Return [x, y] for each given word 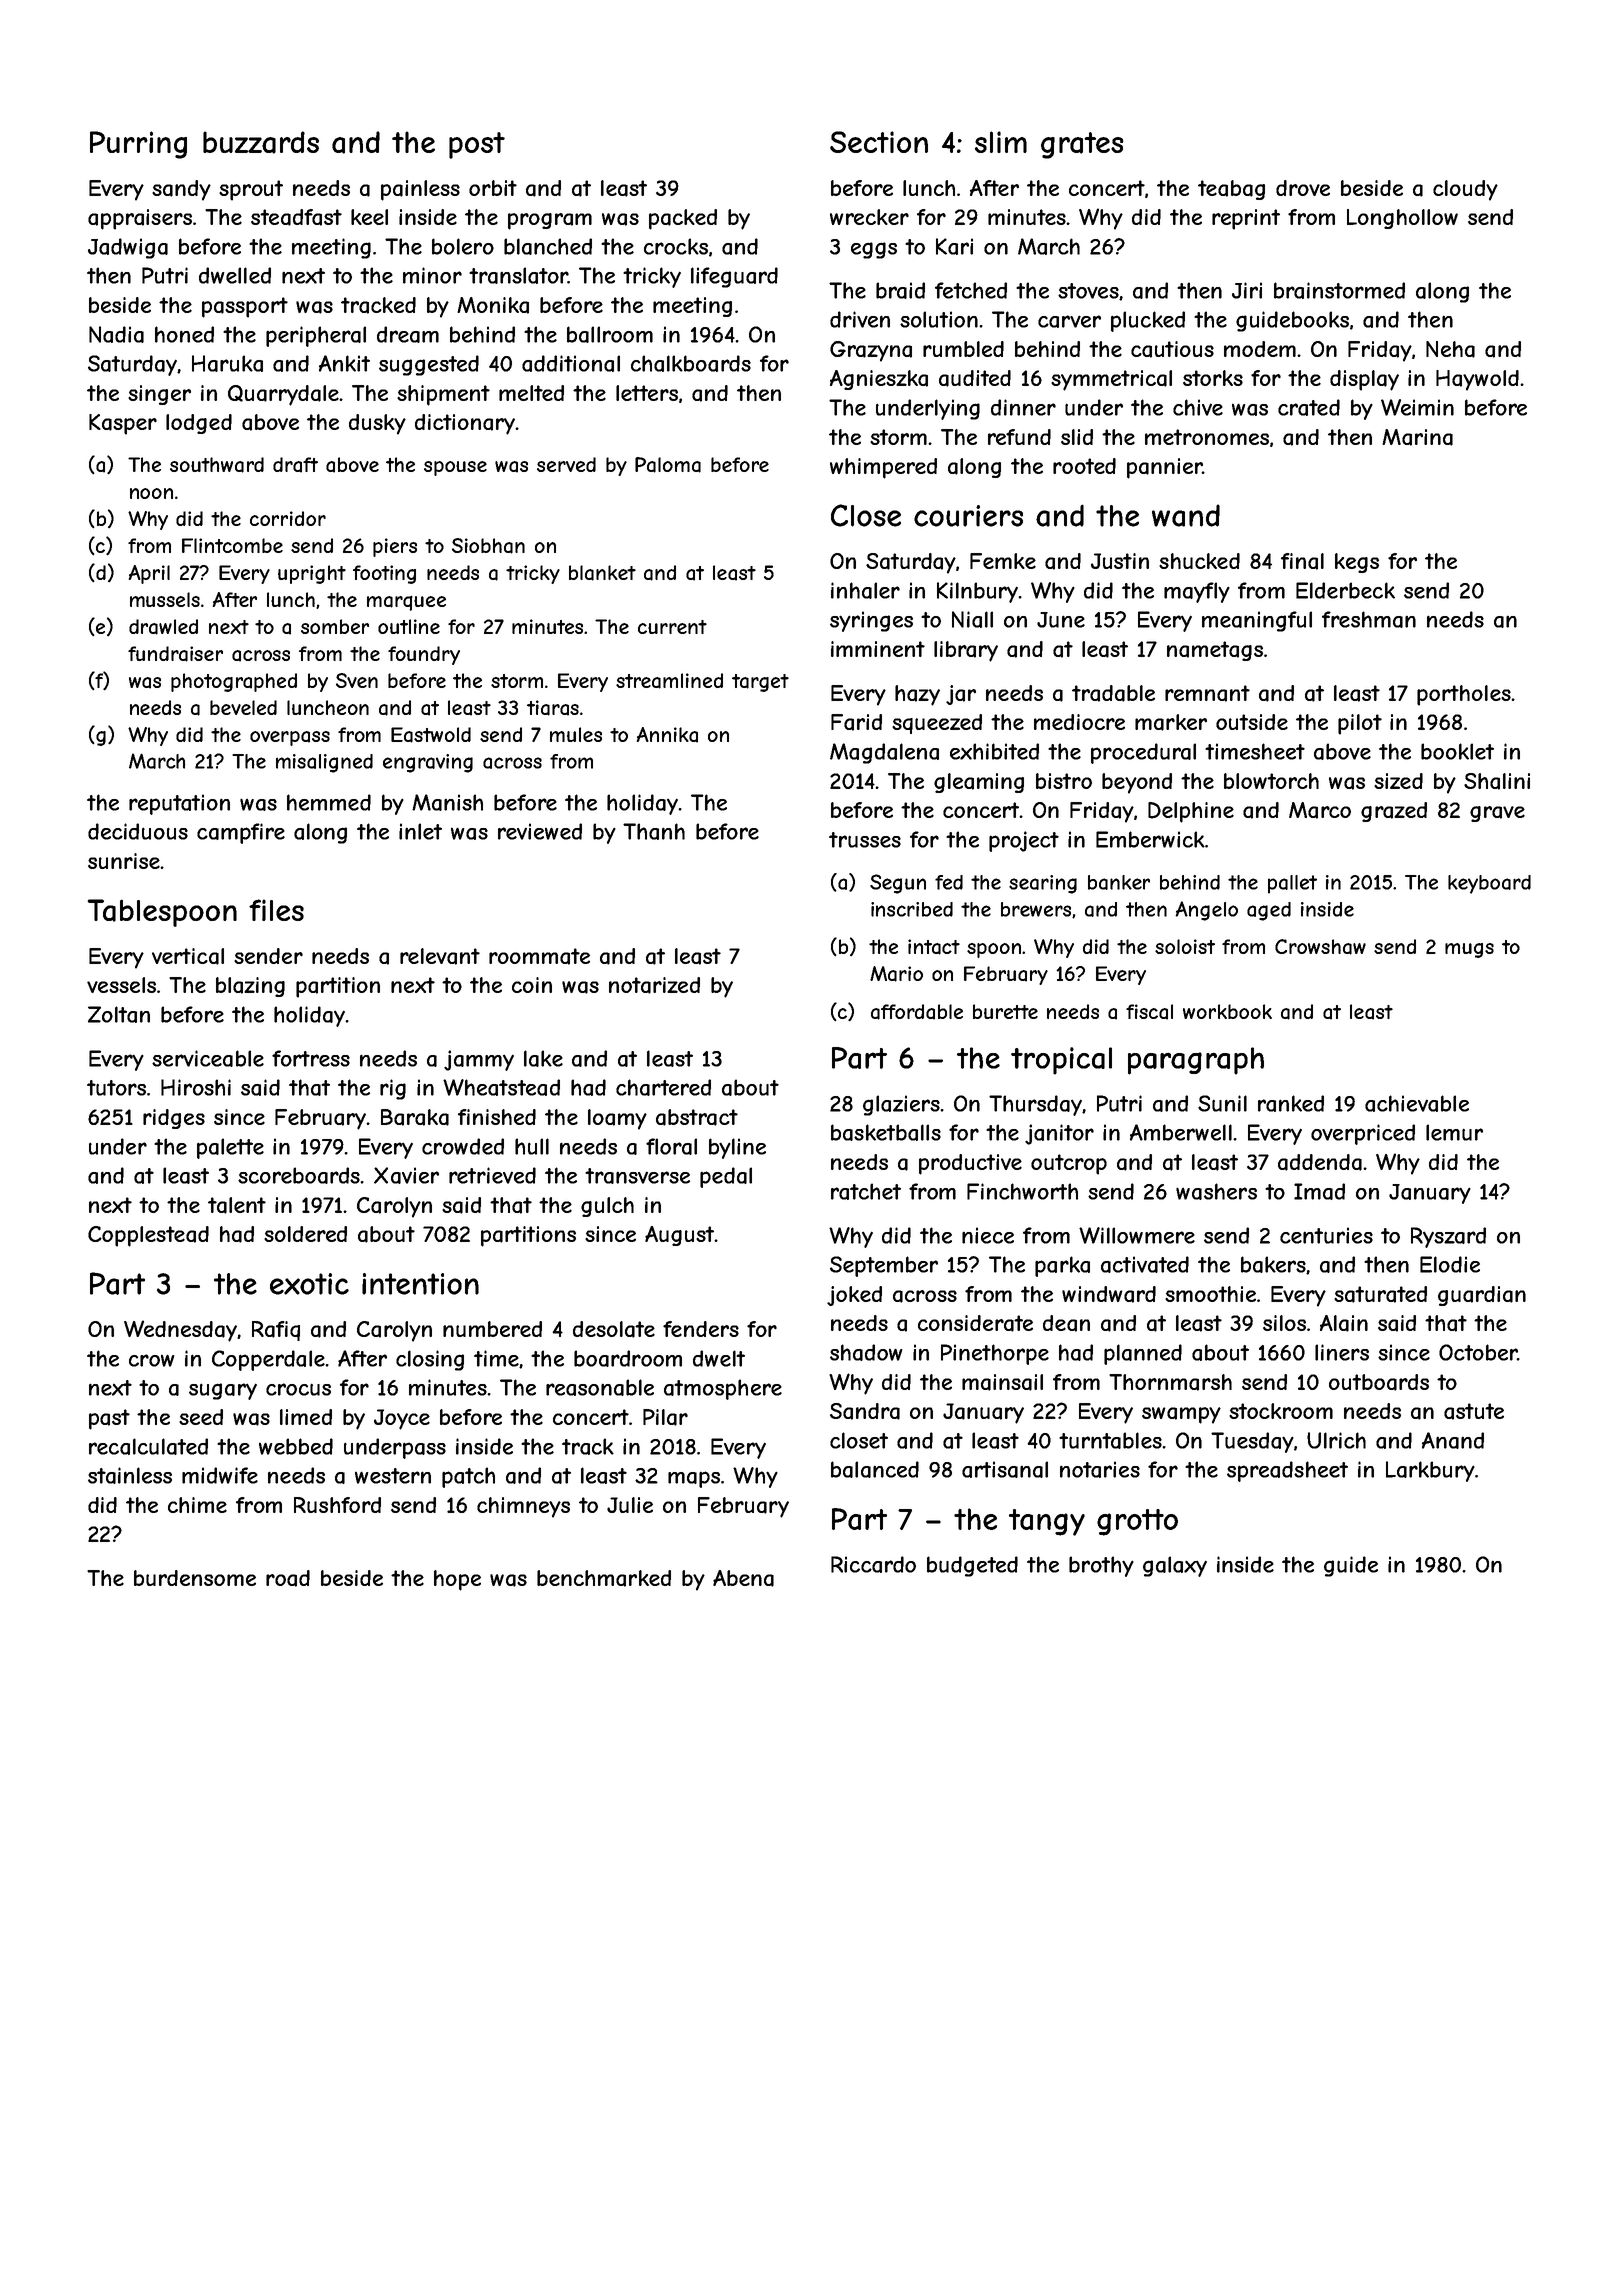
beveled [243, 707]
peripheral [316, 336]
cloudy [1465, 190]
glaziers [901, 1105]
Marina [1417, 437]
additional [571, 363]
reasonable [600, 1387]
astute [1474, 1411]
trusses [865, 840]
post [477, 145]
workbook [1227, 1011]
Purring [138, 145]
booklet [1457, 751]
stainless [130, 1475]
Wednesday [181, 1331]
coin [532, 985]
